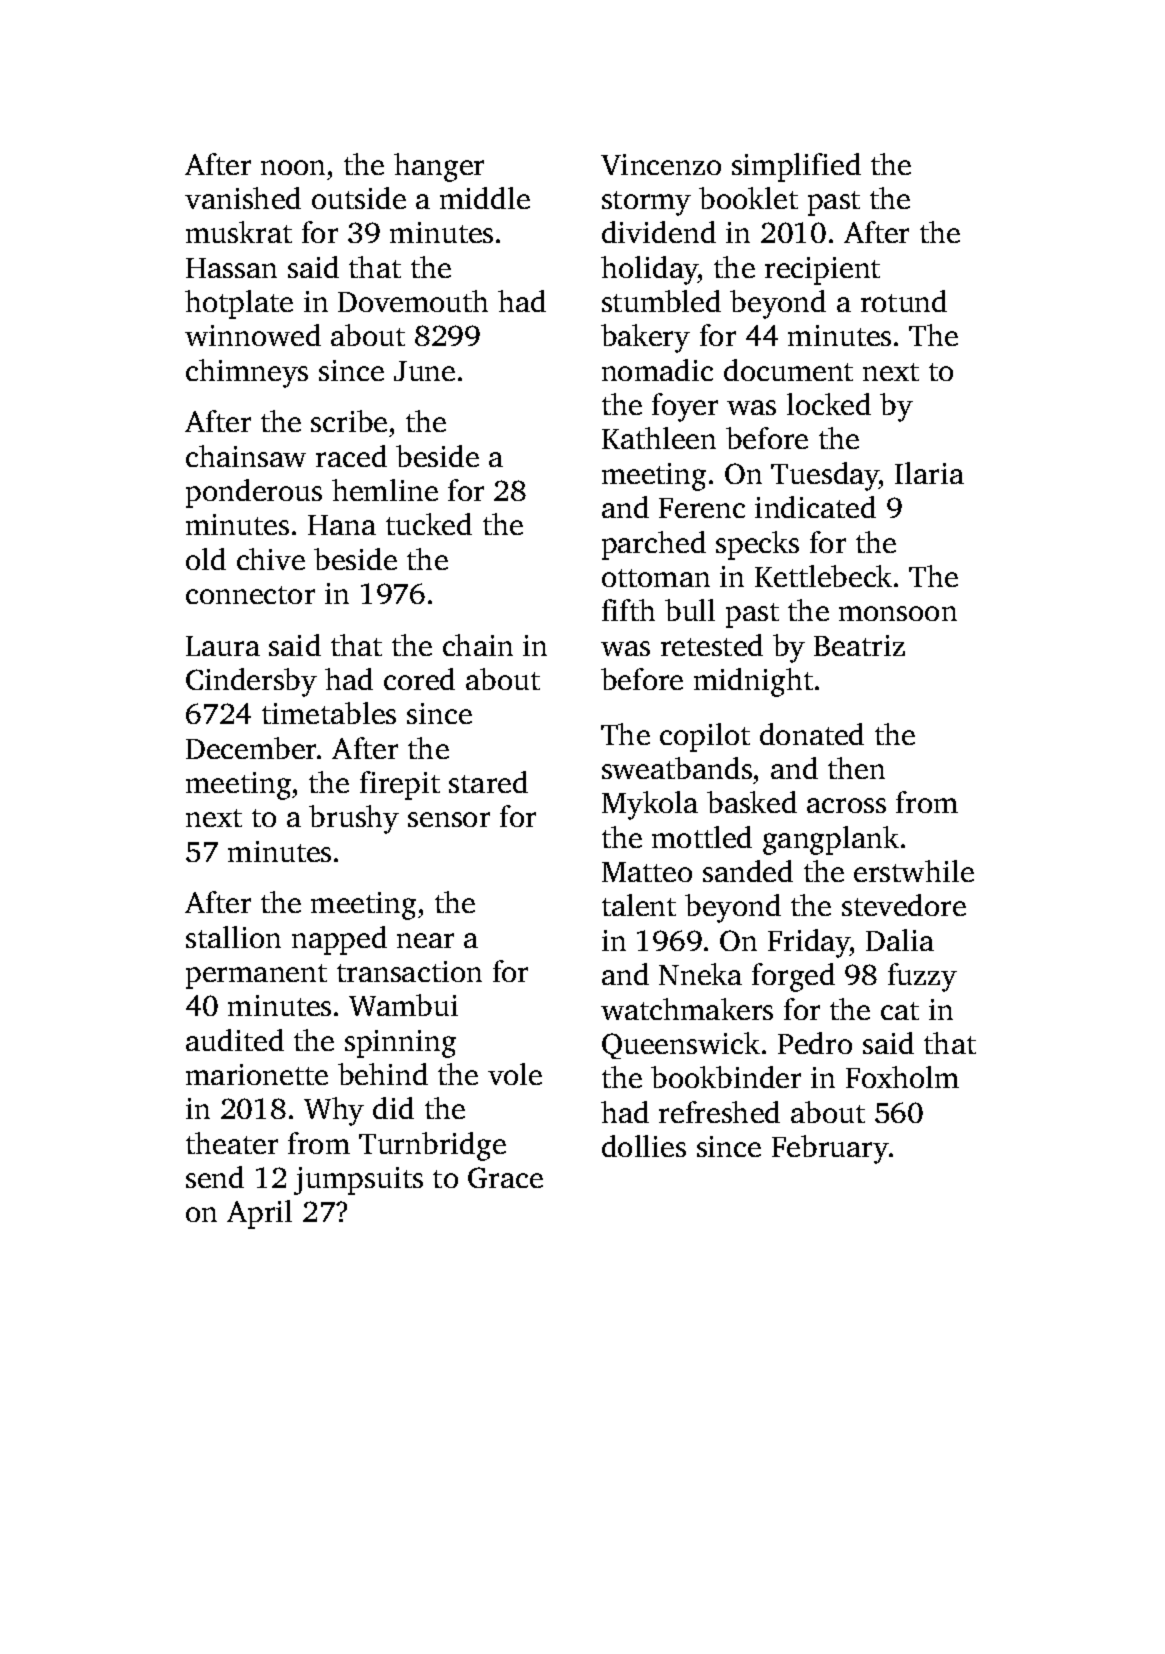  What do you see at coordinates (825, 476) in the screenshot?
I see `Tuesday` at bounding box center [825, 476].
